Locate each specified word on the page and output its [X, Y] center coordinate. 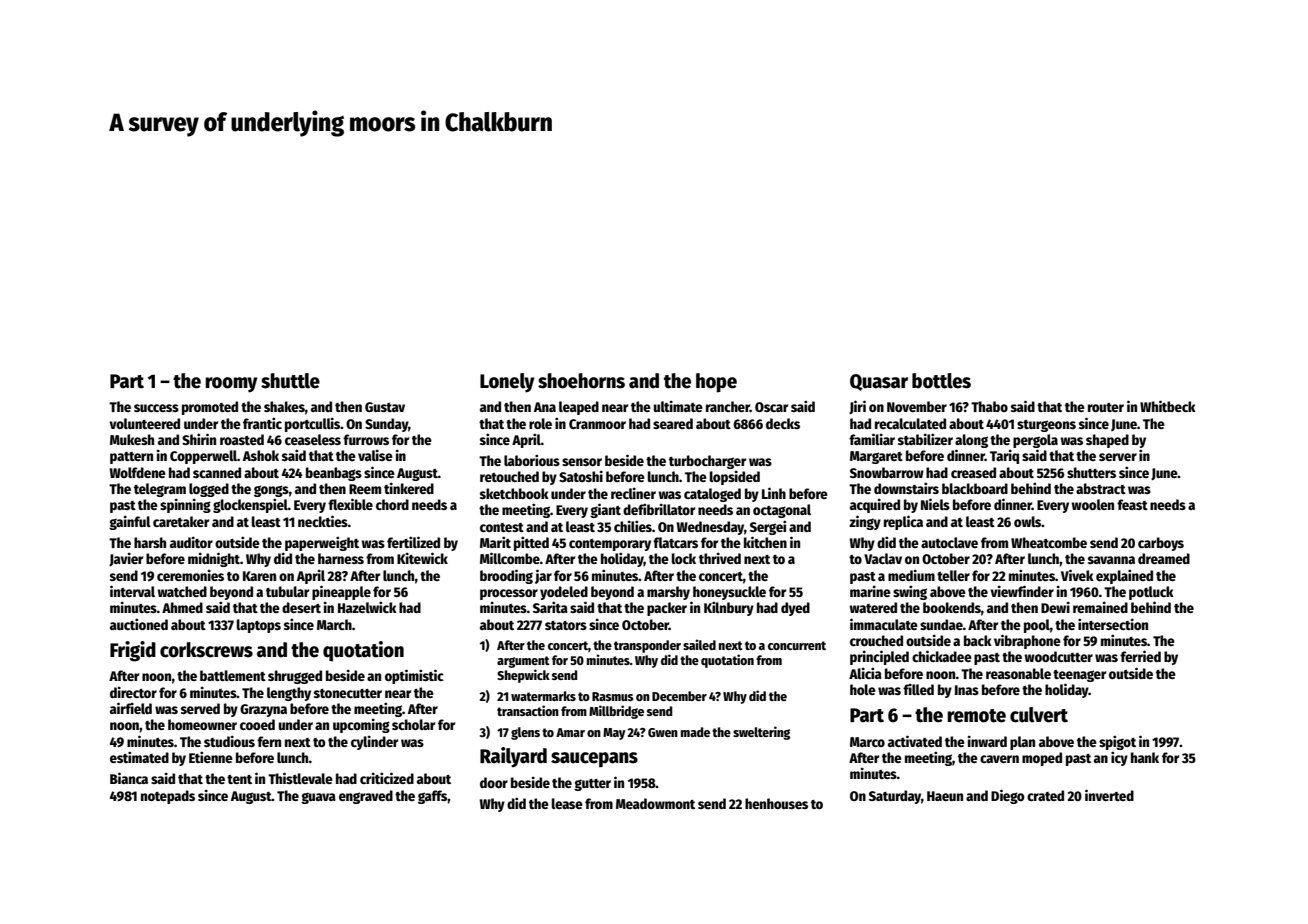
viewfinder [1022, 591]
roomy [231, 385]
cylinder [374, 742]
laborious [532, 460]
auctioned [139, 624]
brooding [506, 576]
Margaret [876, 457]
